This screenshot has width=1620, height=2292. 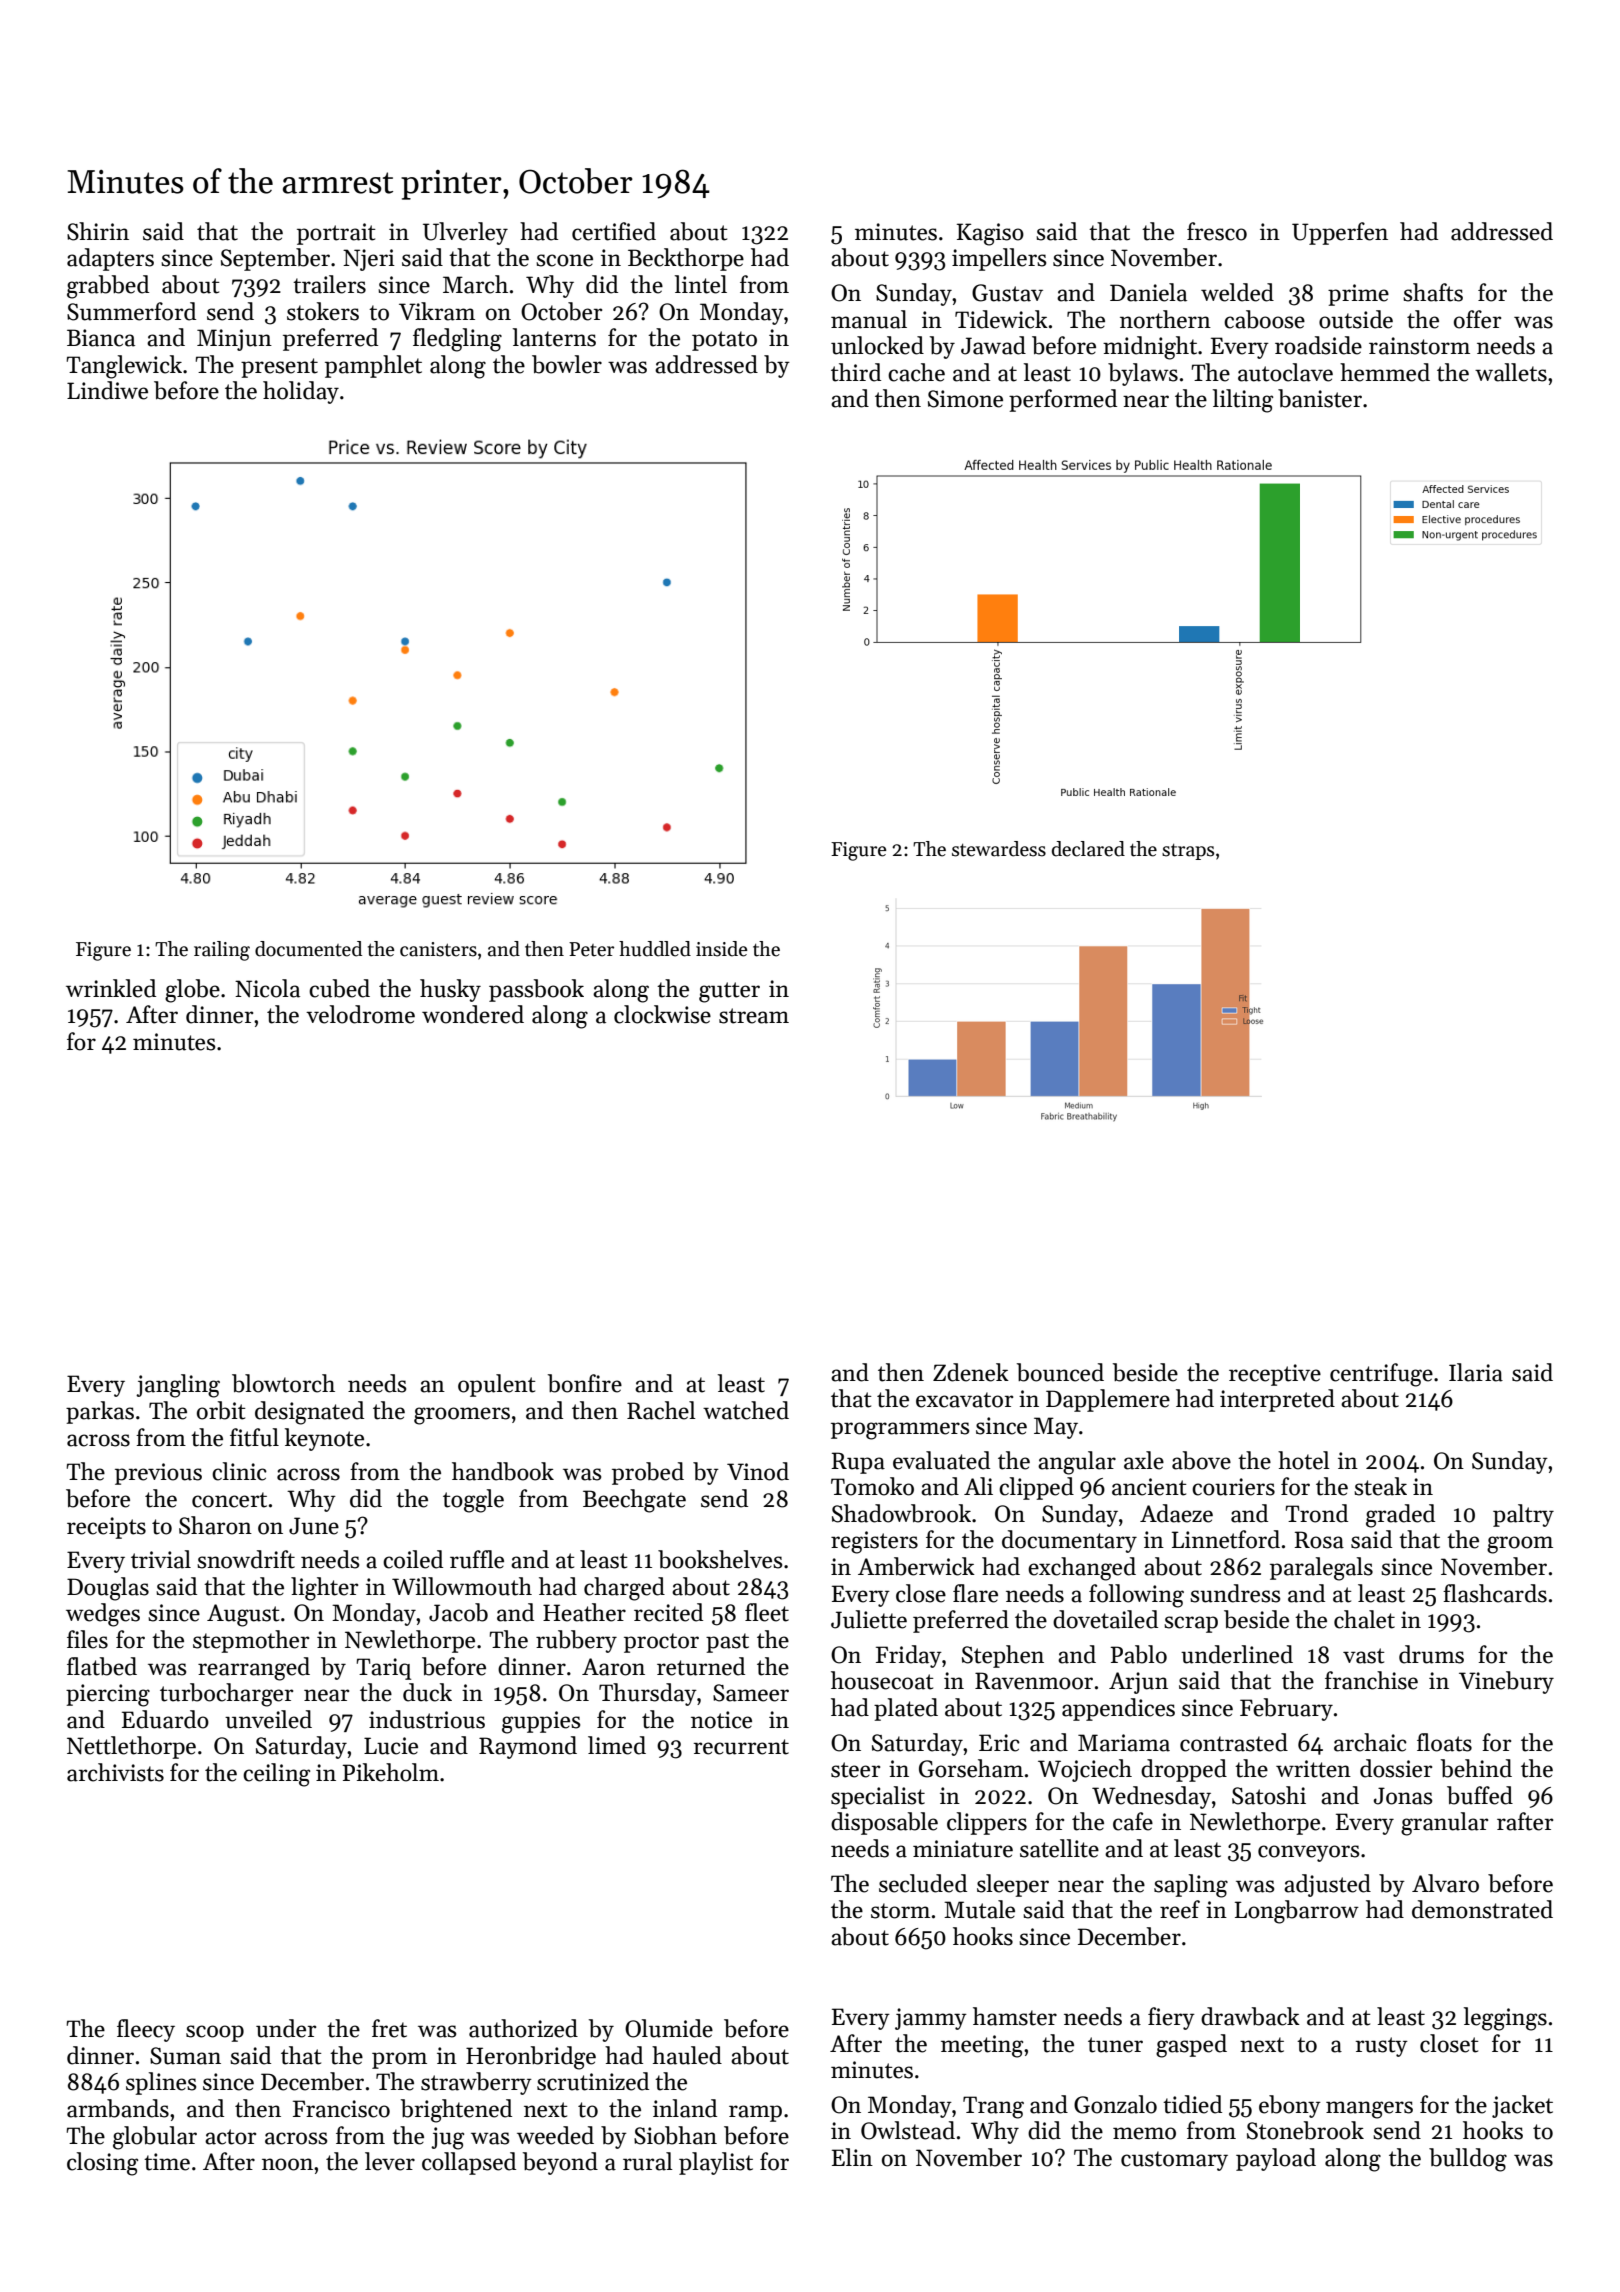 I want to click on Tanglewick, so click(x=124, y=367).
